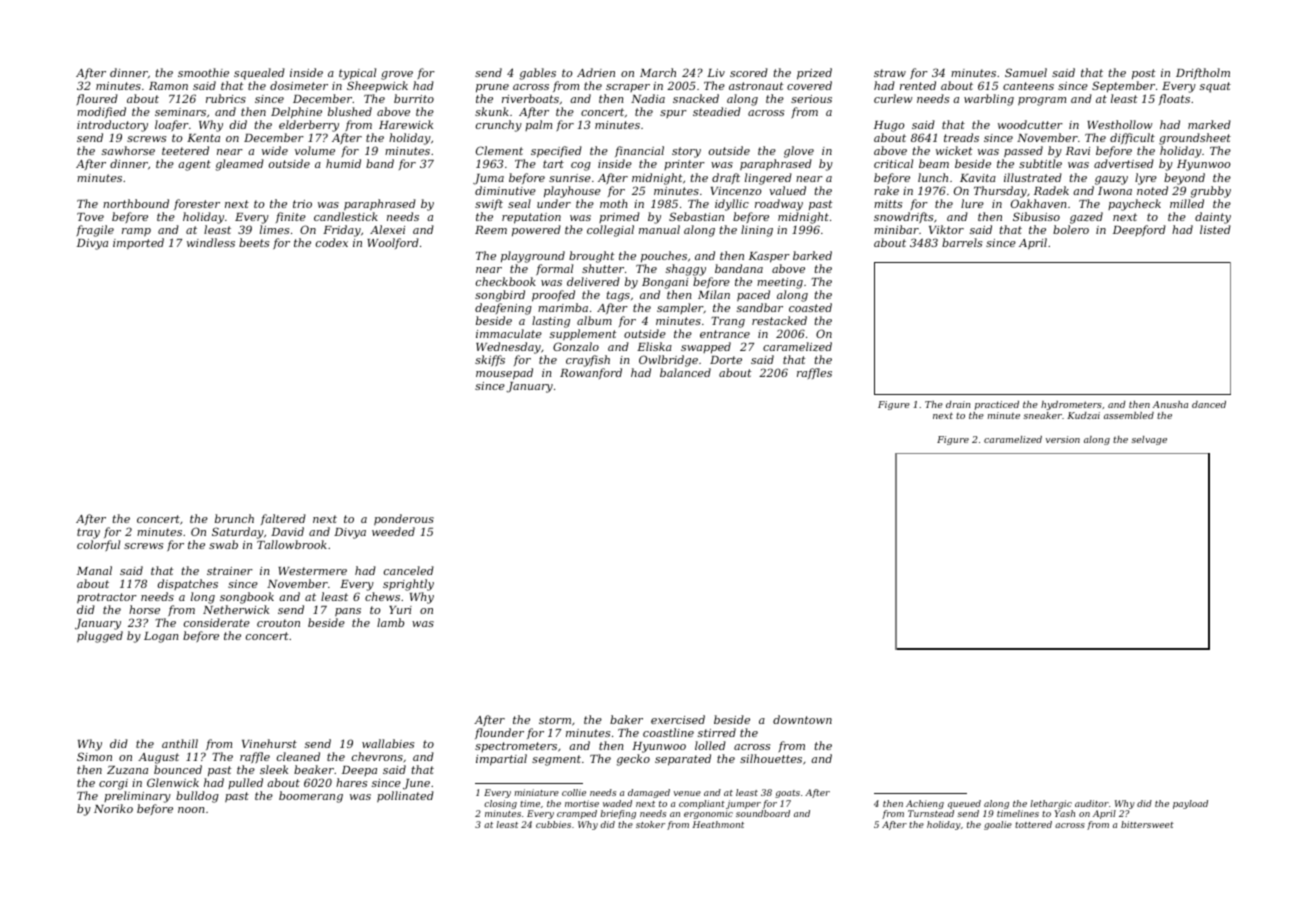 This document has width=1308, height=924. What do you see at coordinates (88, 533) in the document?
I see `tray` at bounding box center [88, 533].
